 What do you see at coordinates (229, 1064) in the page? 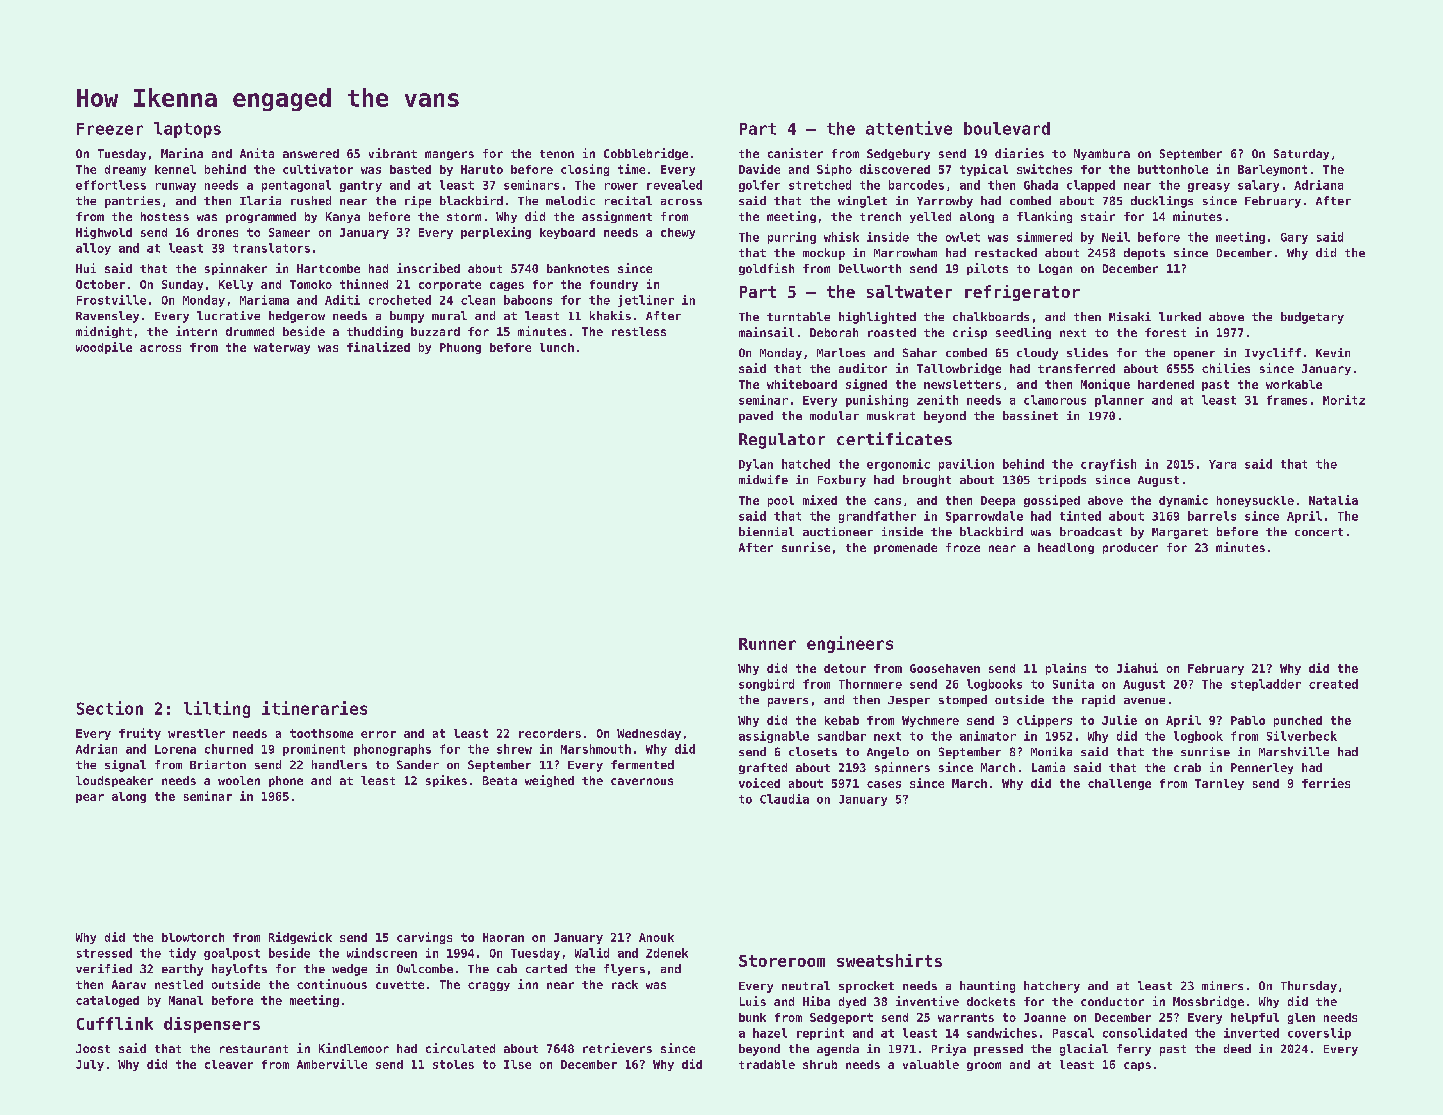
I see `cleaver` at bounding box center [229, 1064].
